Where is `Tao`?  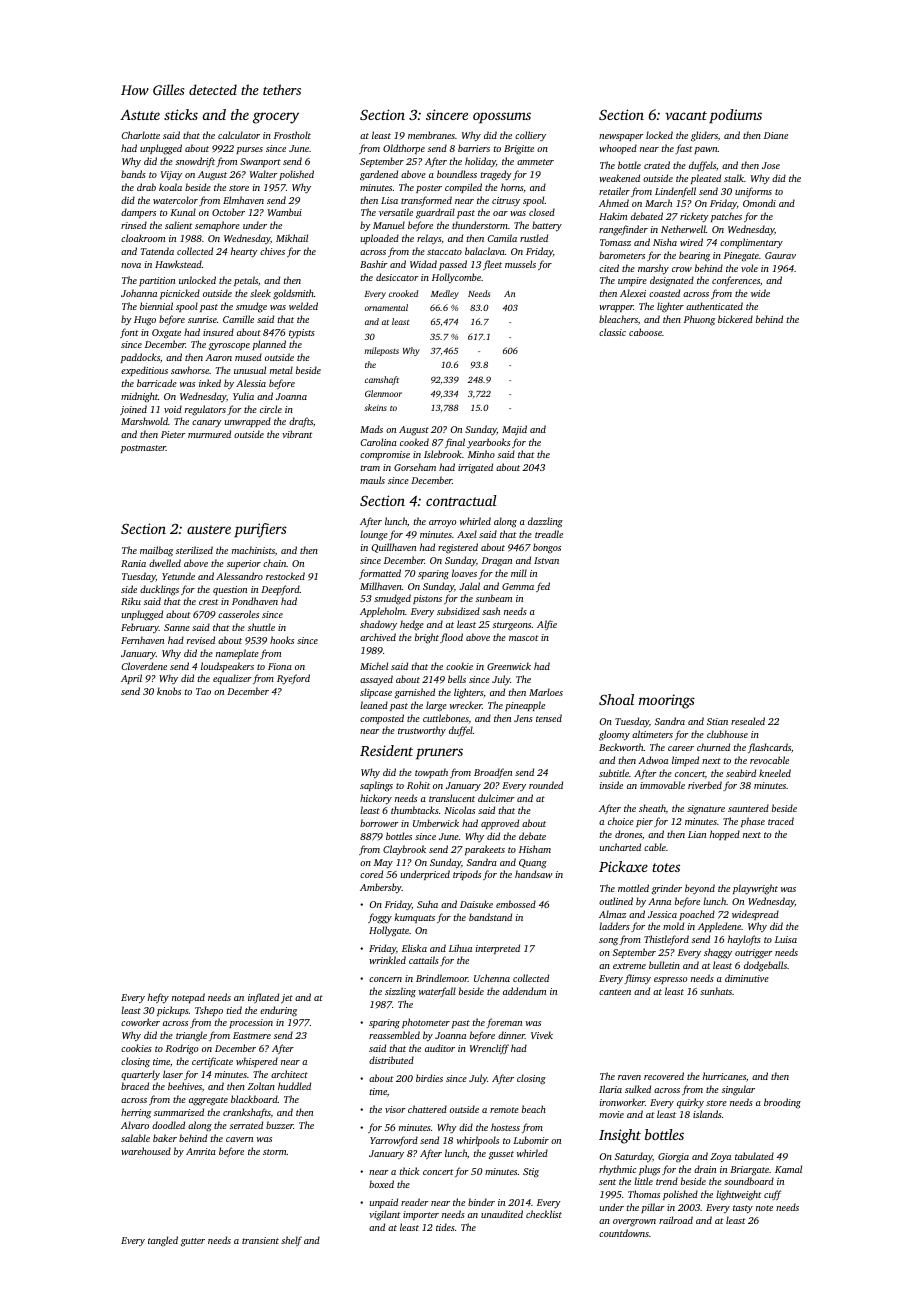
Tao is located at coordinates (203, 691).
